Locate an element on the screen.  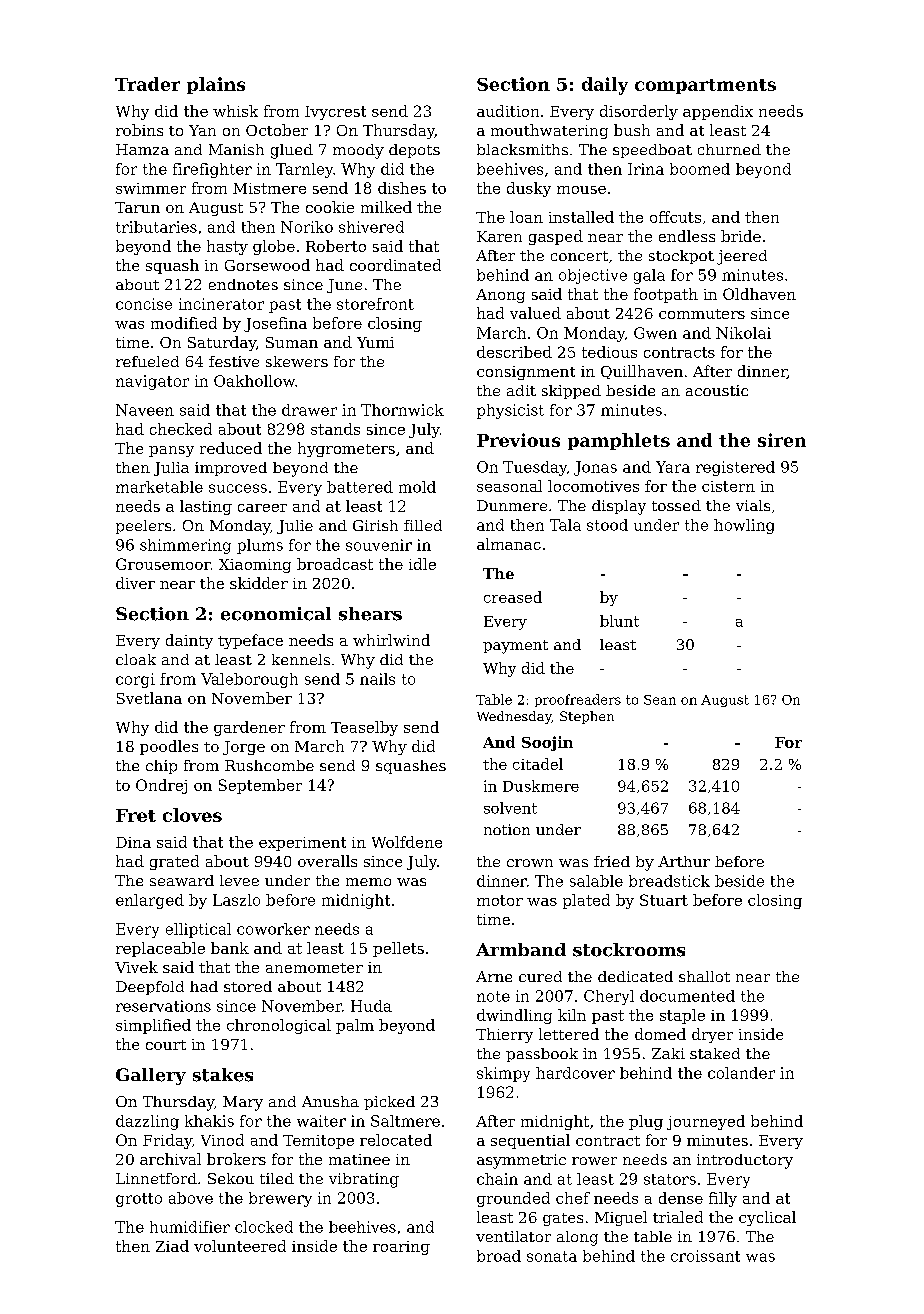
dainty is located at coordinates (189, 641).
